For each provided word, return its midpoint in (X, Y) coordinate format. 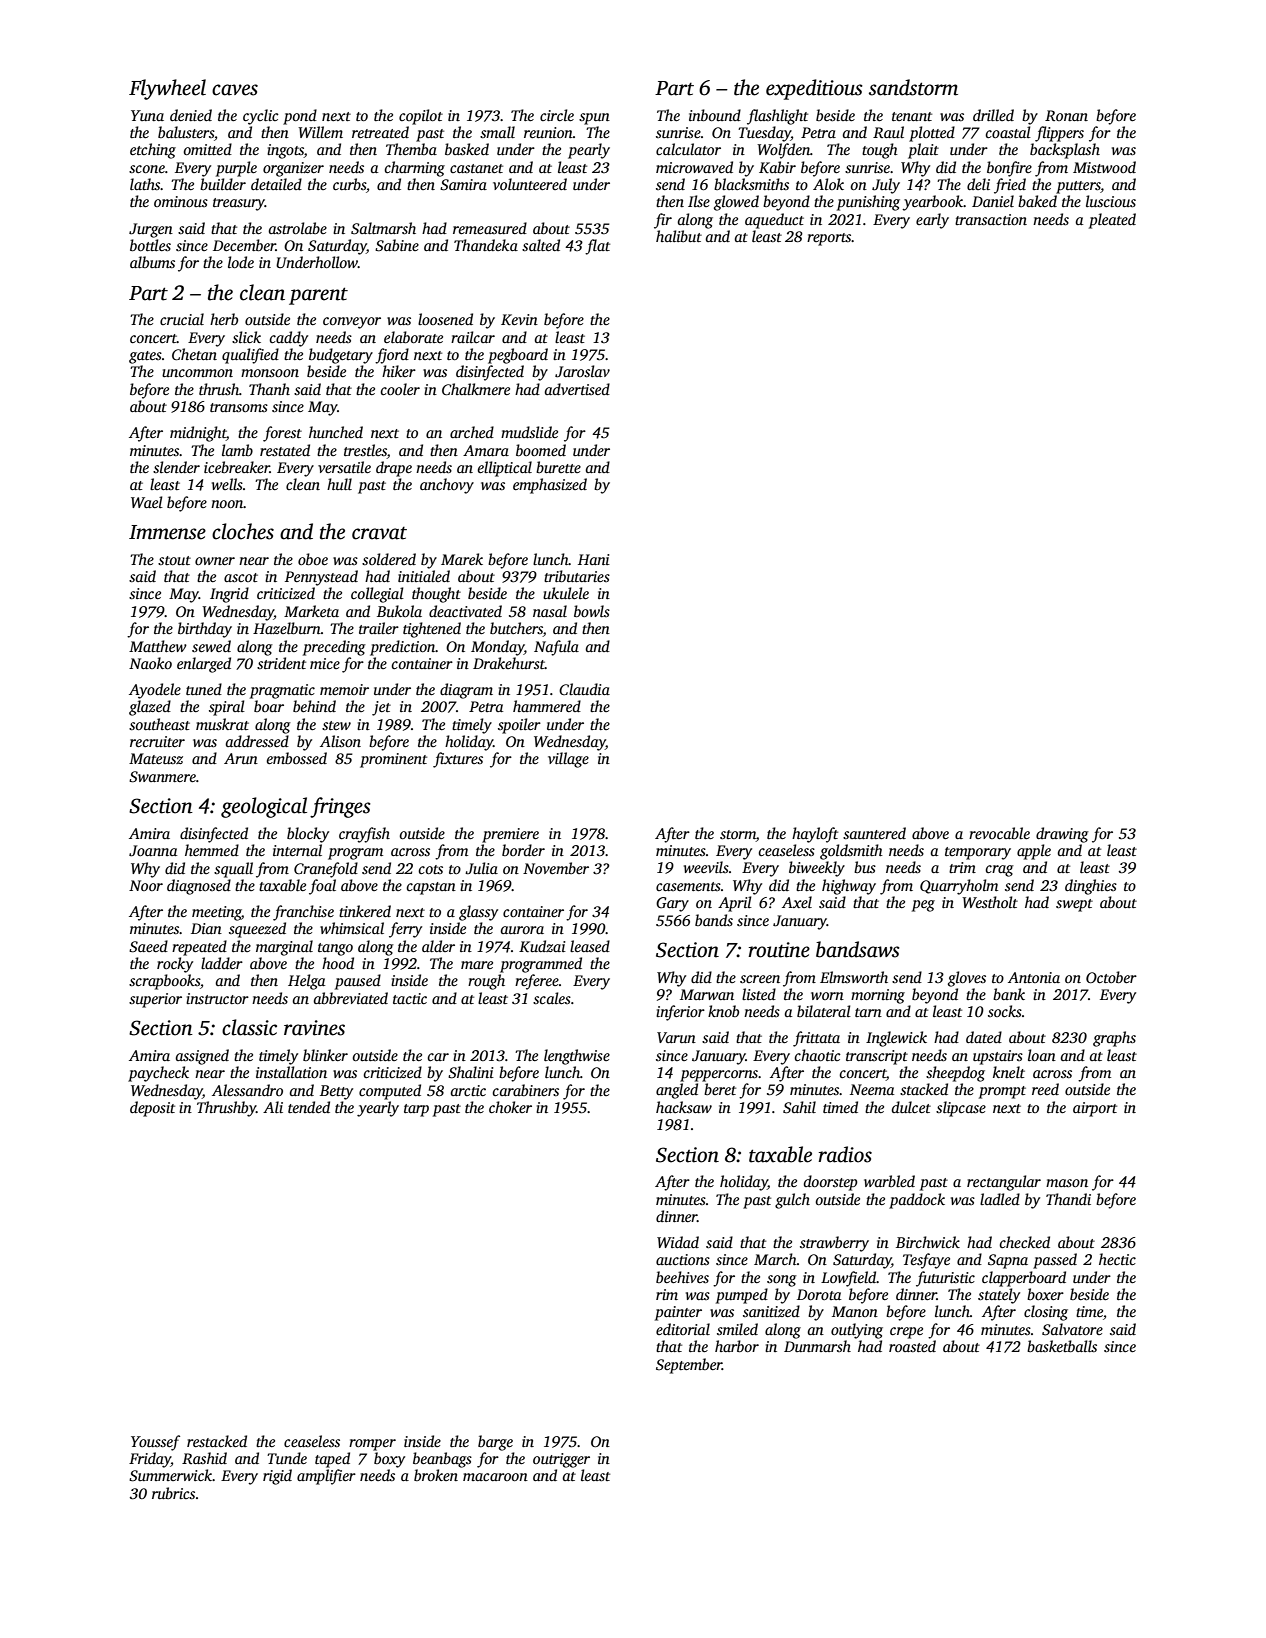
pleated (1112, 221)
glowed (736, 203)
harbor (737, 1346)
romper (372, 1445)
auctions (683, 1259)
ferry (405, 930)
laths (145, 184)
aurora (522, 930)
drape (394, 469)
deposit (152, 1109)
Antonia (1034, 977)
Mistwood (1104, 167)
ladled (1000, 1199)
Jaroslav (582, 371)
